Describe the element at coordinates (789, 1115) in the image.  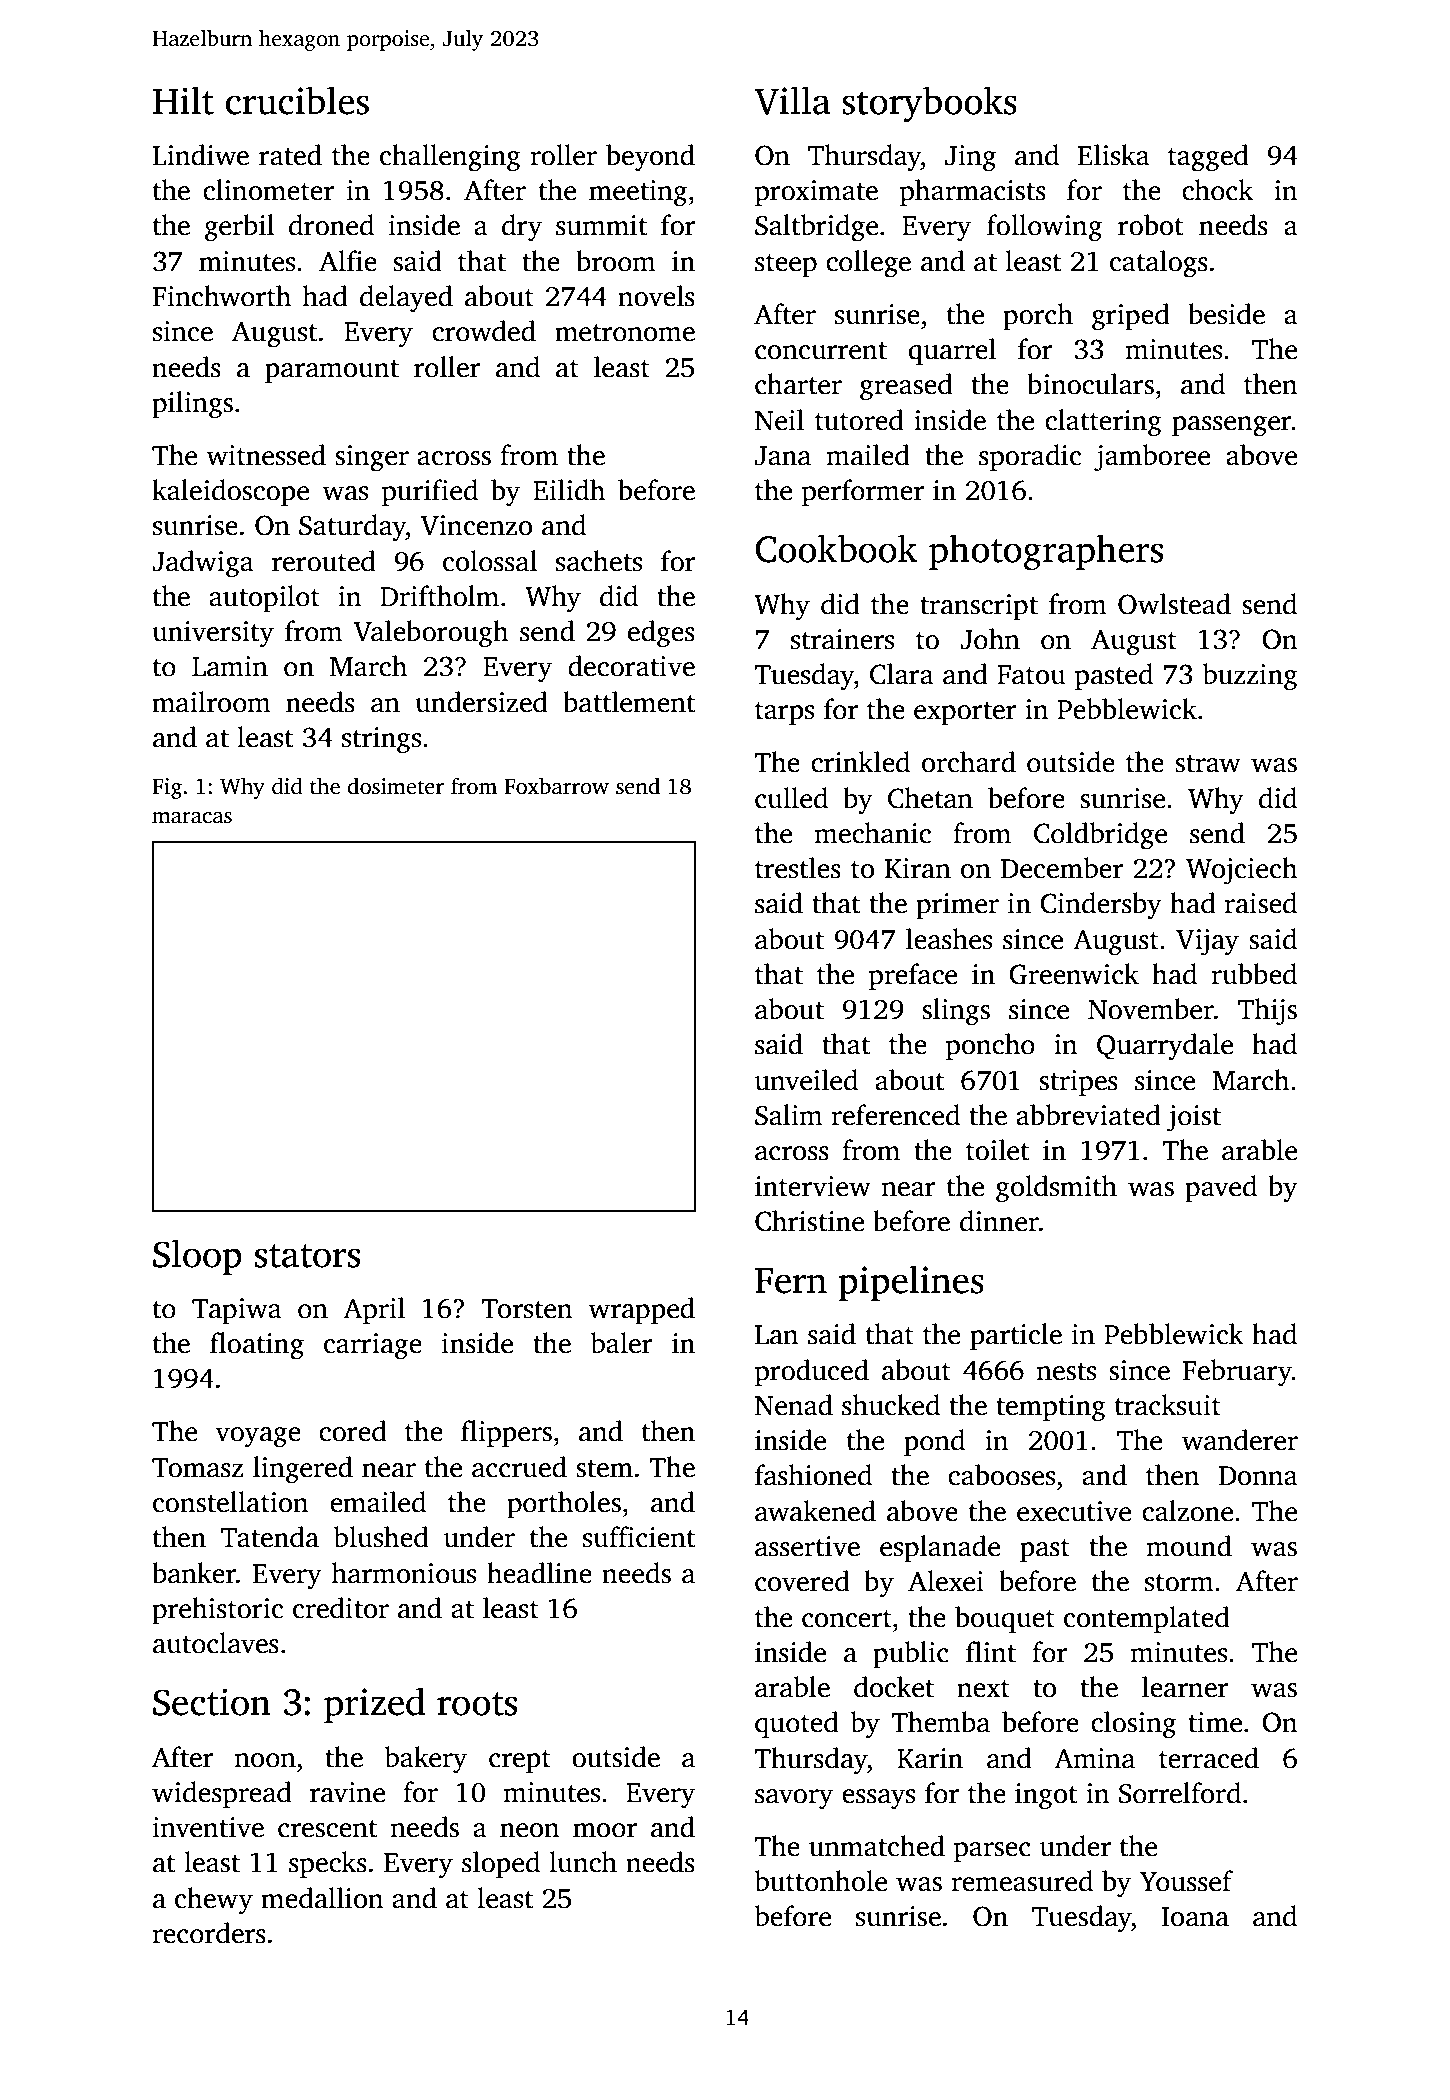
I see `Salim` at that location.
